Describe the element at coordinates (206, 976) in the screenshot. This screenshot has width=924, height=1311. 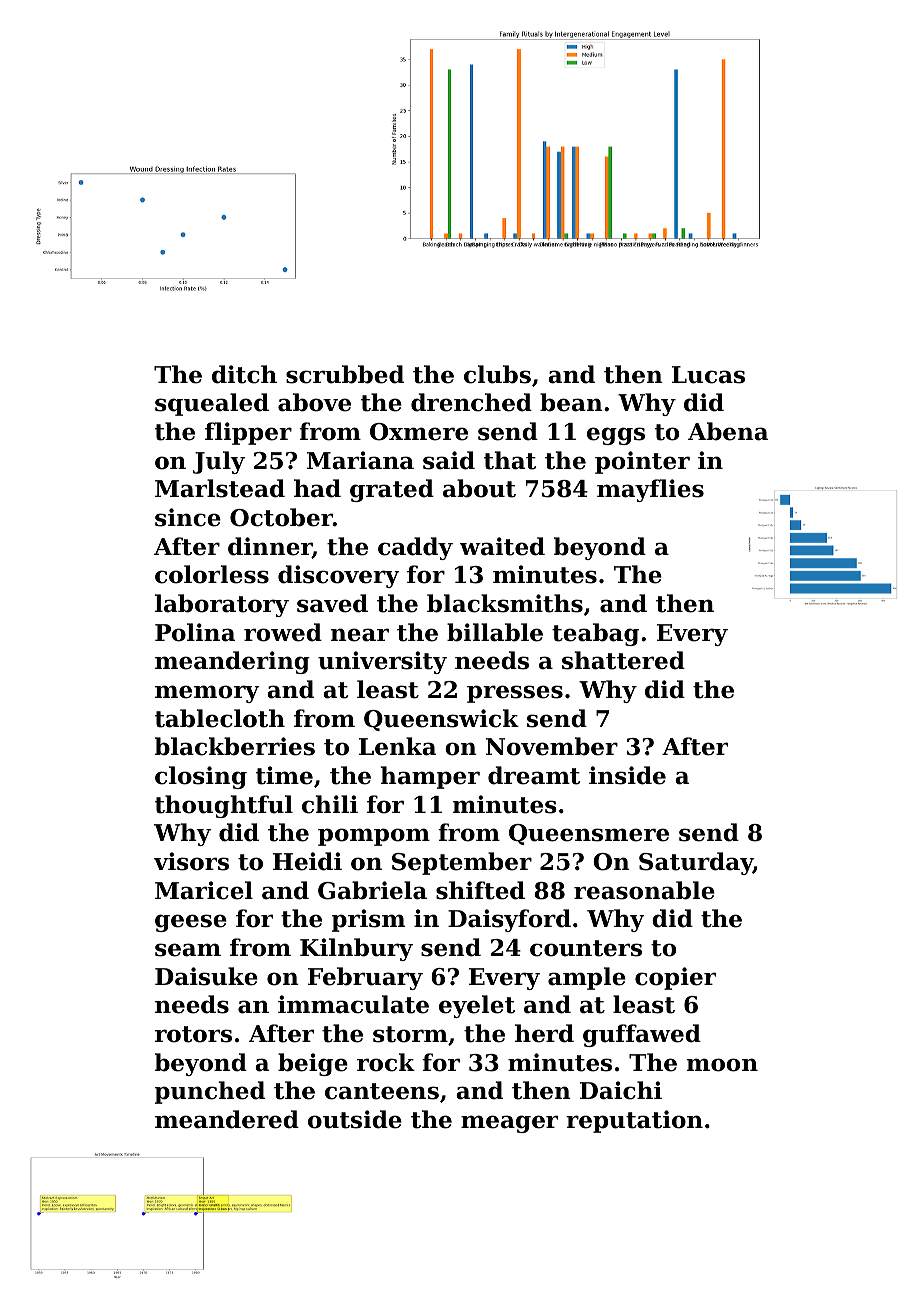
I see `Daisuke` at that location.
